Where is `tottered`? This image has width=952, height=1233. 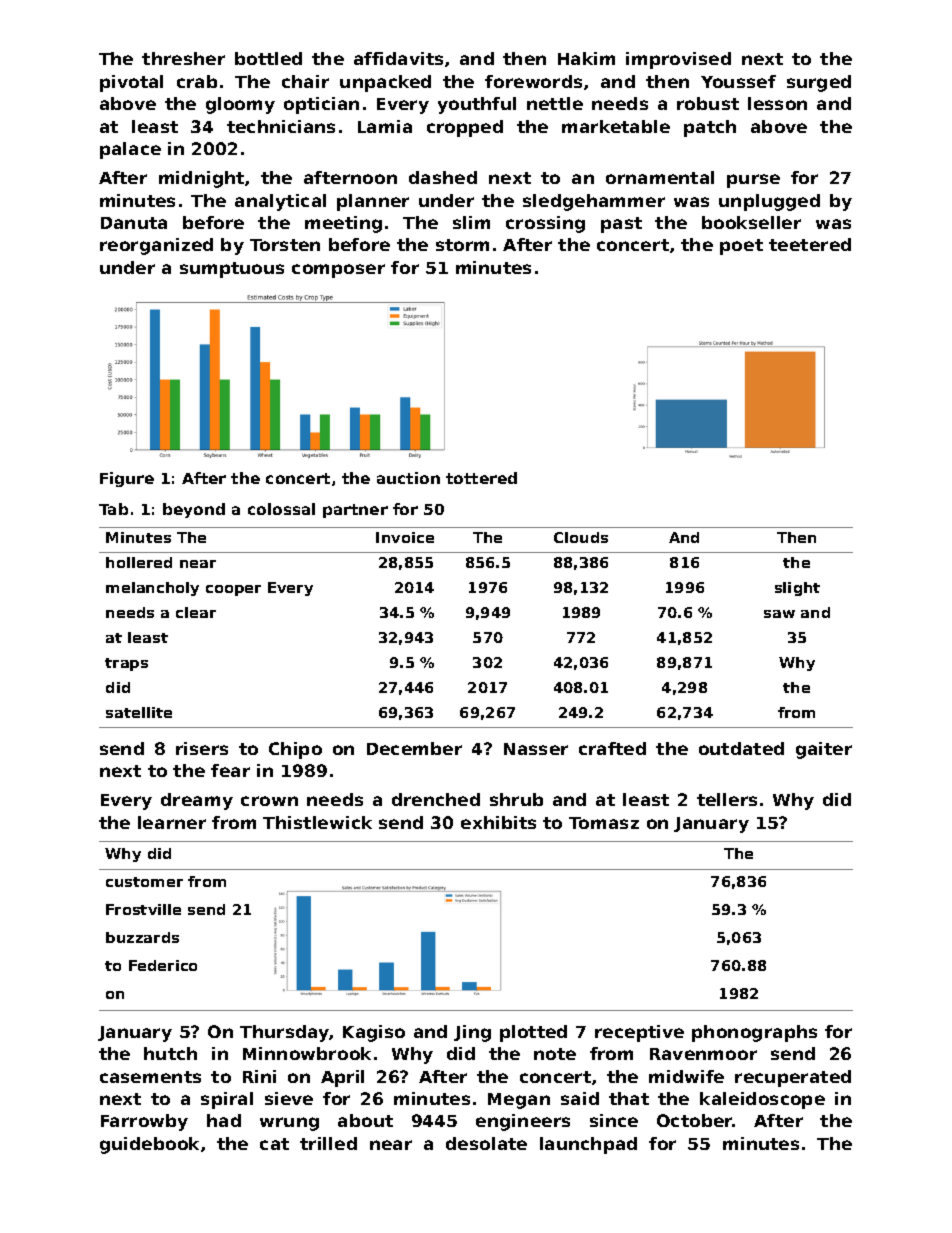 tottered is located at coordinates (481, 478).
